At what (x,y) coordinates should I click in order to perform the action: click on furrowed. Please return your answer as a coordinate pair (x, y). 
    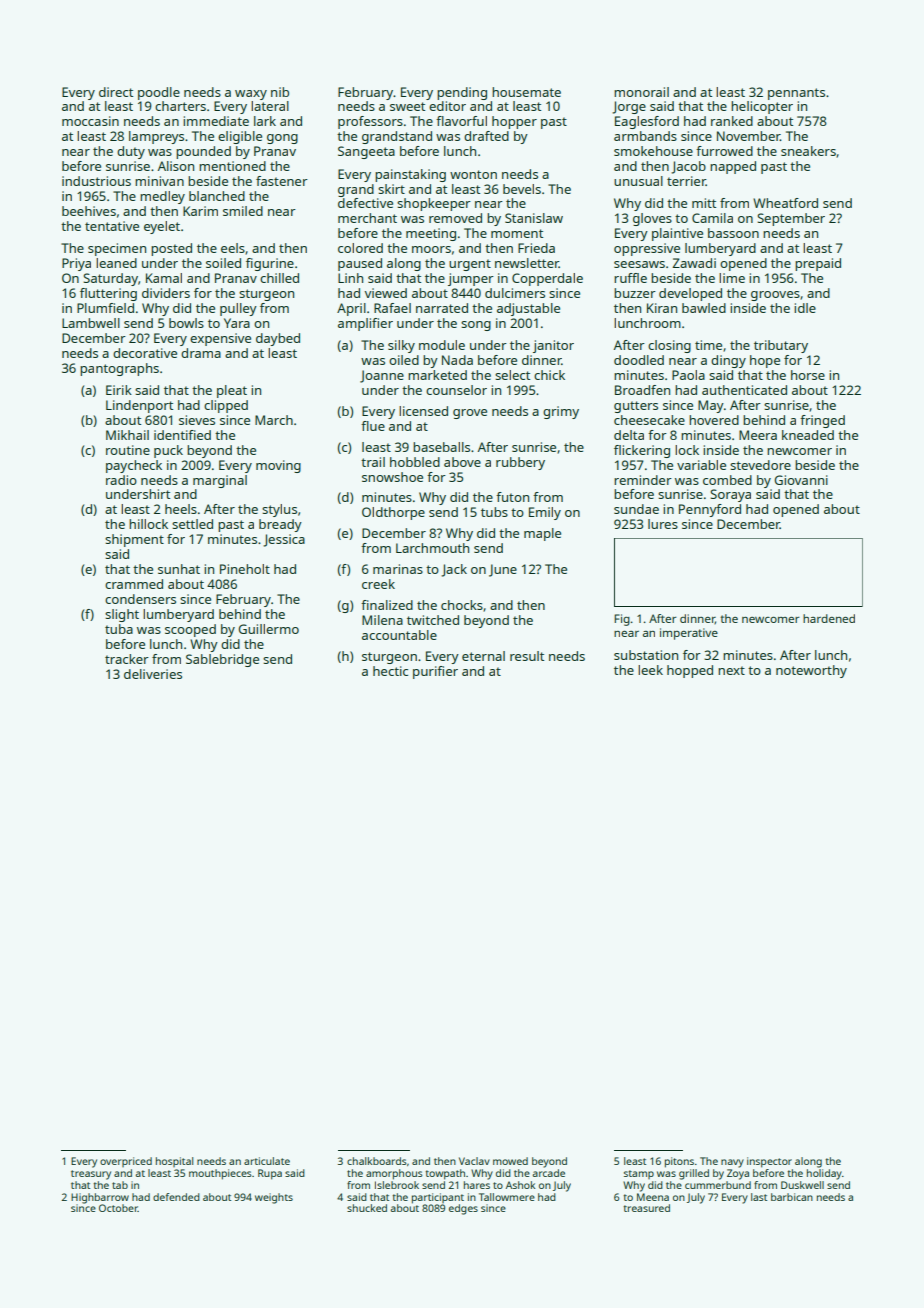
    Looking at the image, I should click on (724, 151).
